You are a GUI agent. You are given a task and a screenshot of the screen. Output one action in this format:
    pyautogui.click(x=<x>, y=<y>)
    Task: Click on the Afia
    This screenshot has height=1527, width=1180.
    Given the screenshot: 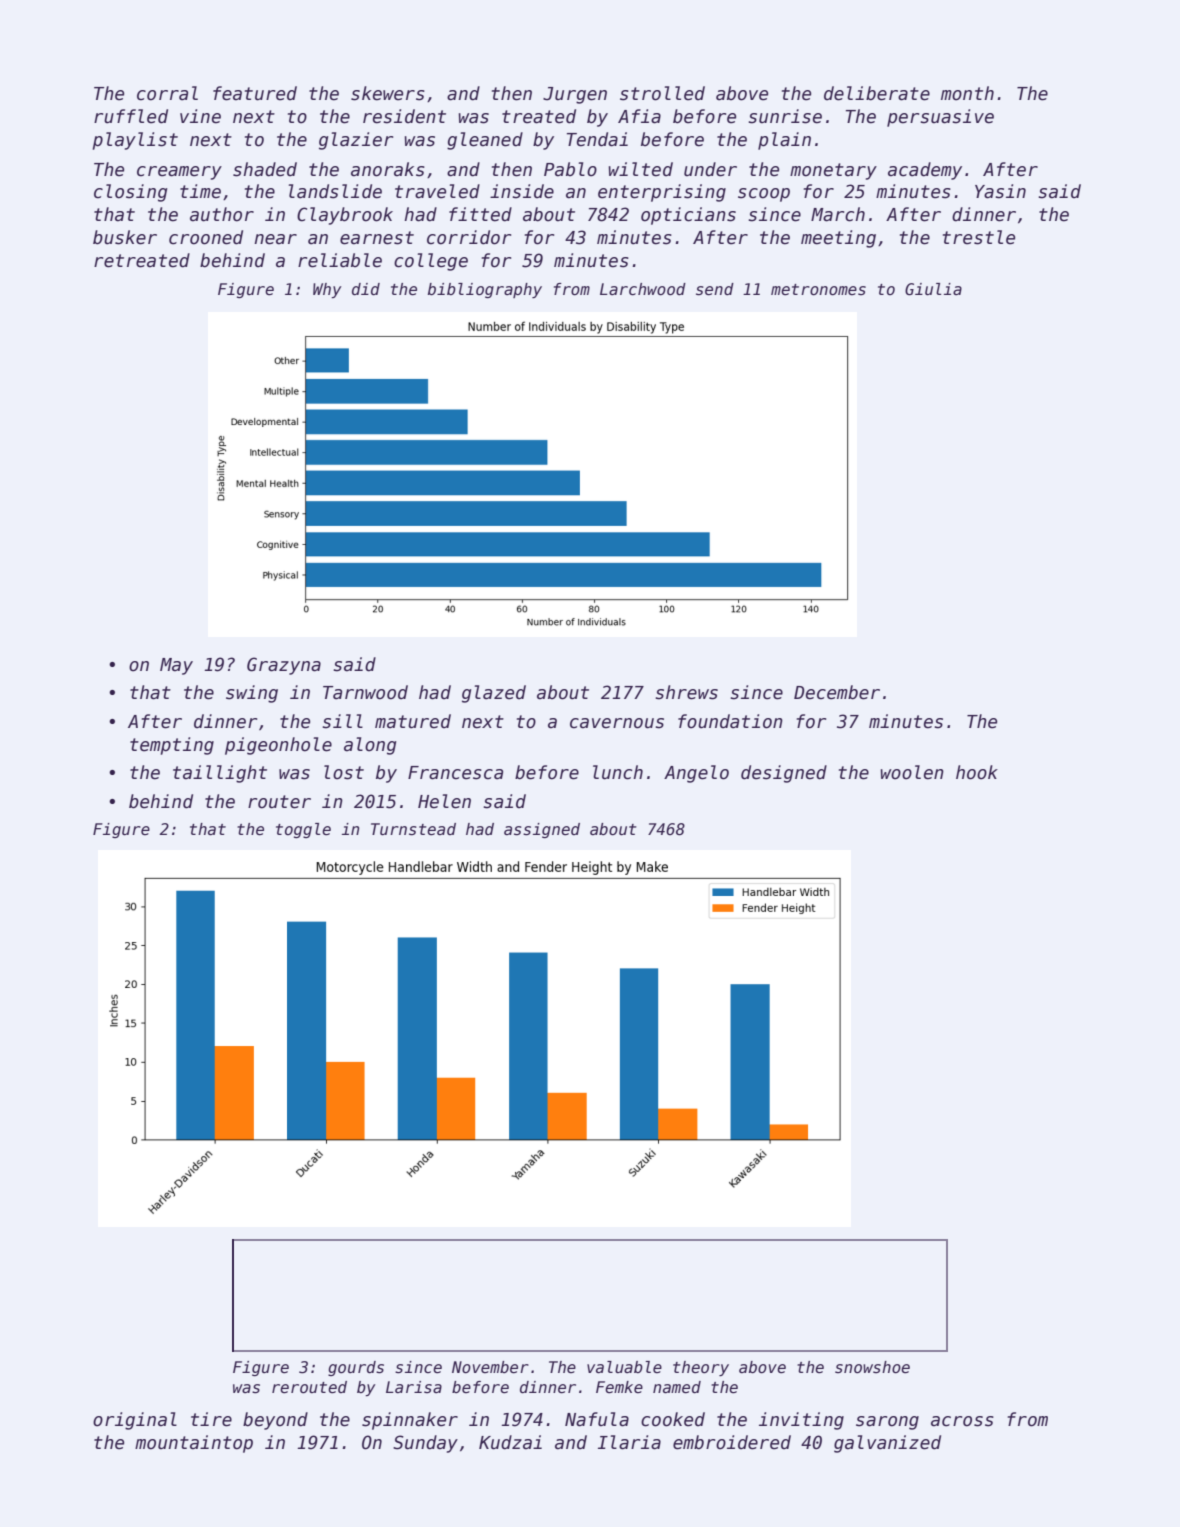 What is the action you would take?
    pyautogui.click(x=639, y=116)
